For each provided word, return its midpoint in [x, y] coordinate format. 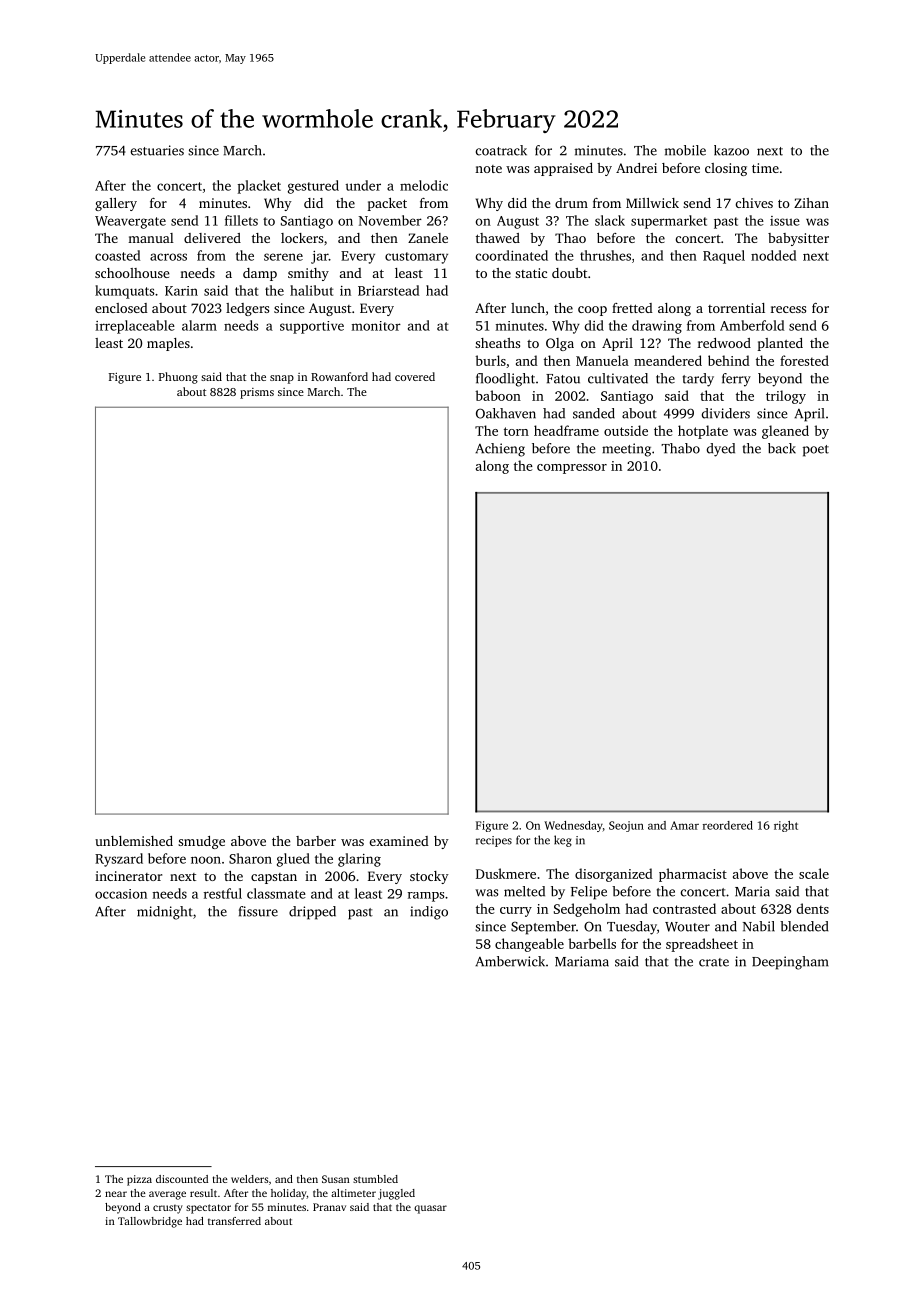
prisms [257, 393]
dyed [721, 450]
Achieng [500, 450]
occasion [121, 894]
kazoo [731, 150]
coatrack [501, 150]
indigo [429, 913]
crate [714, 962]
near [116, 1194]
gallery [116, 204]
